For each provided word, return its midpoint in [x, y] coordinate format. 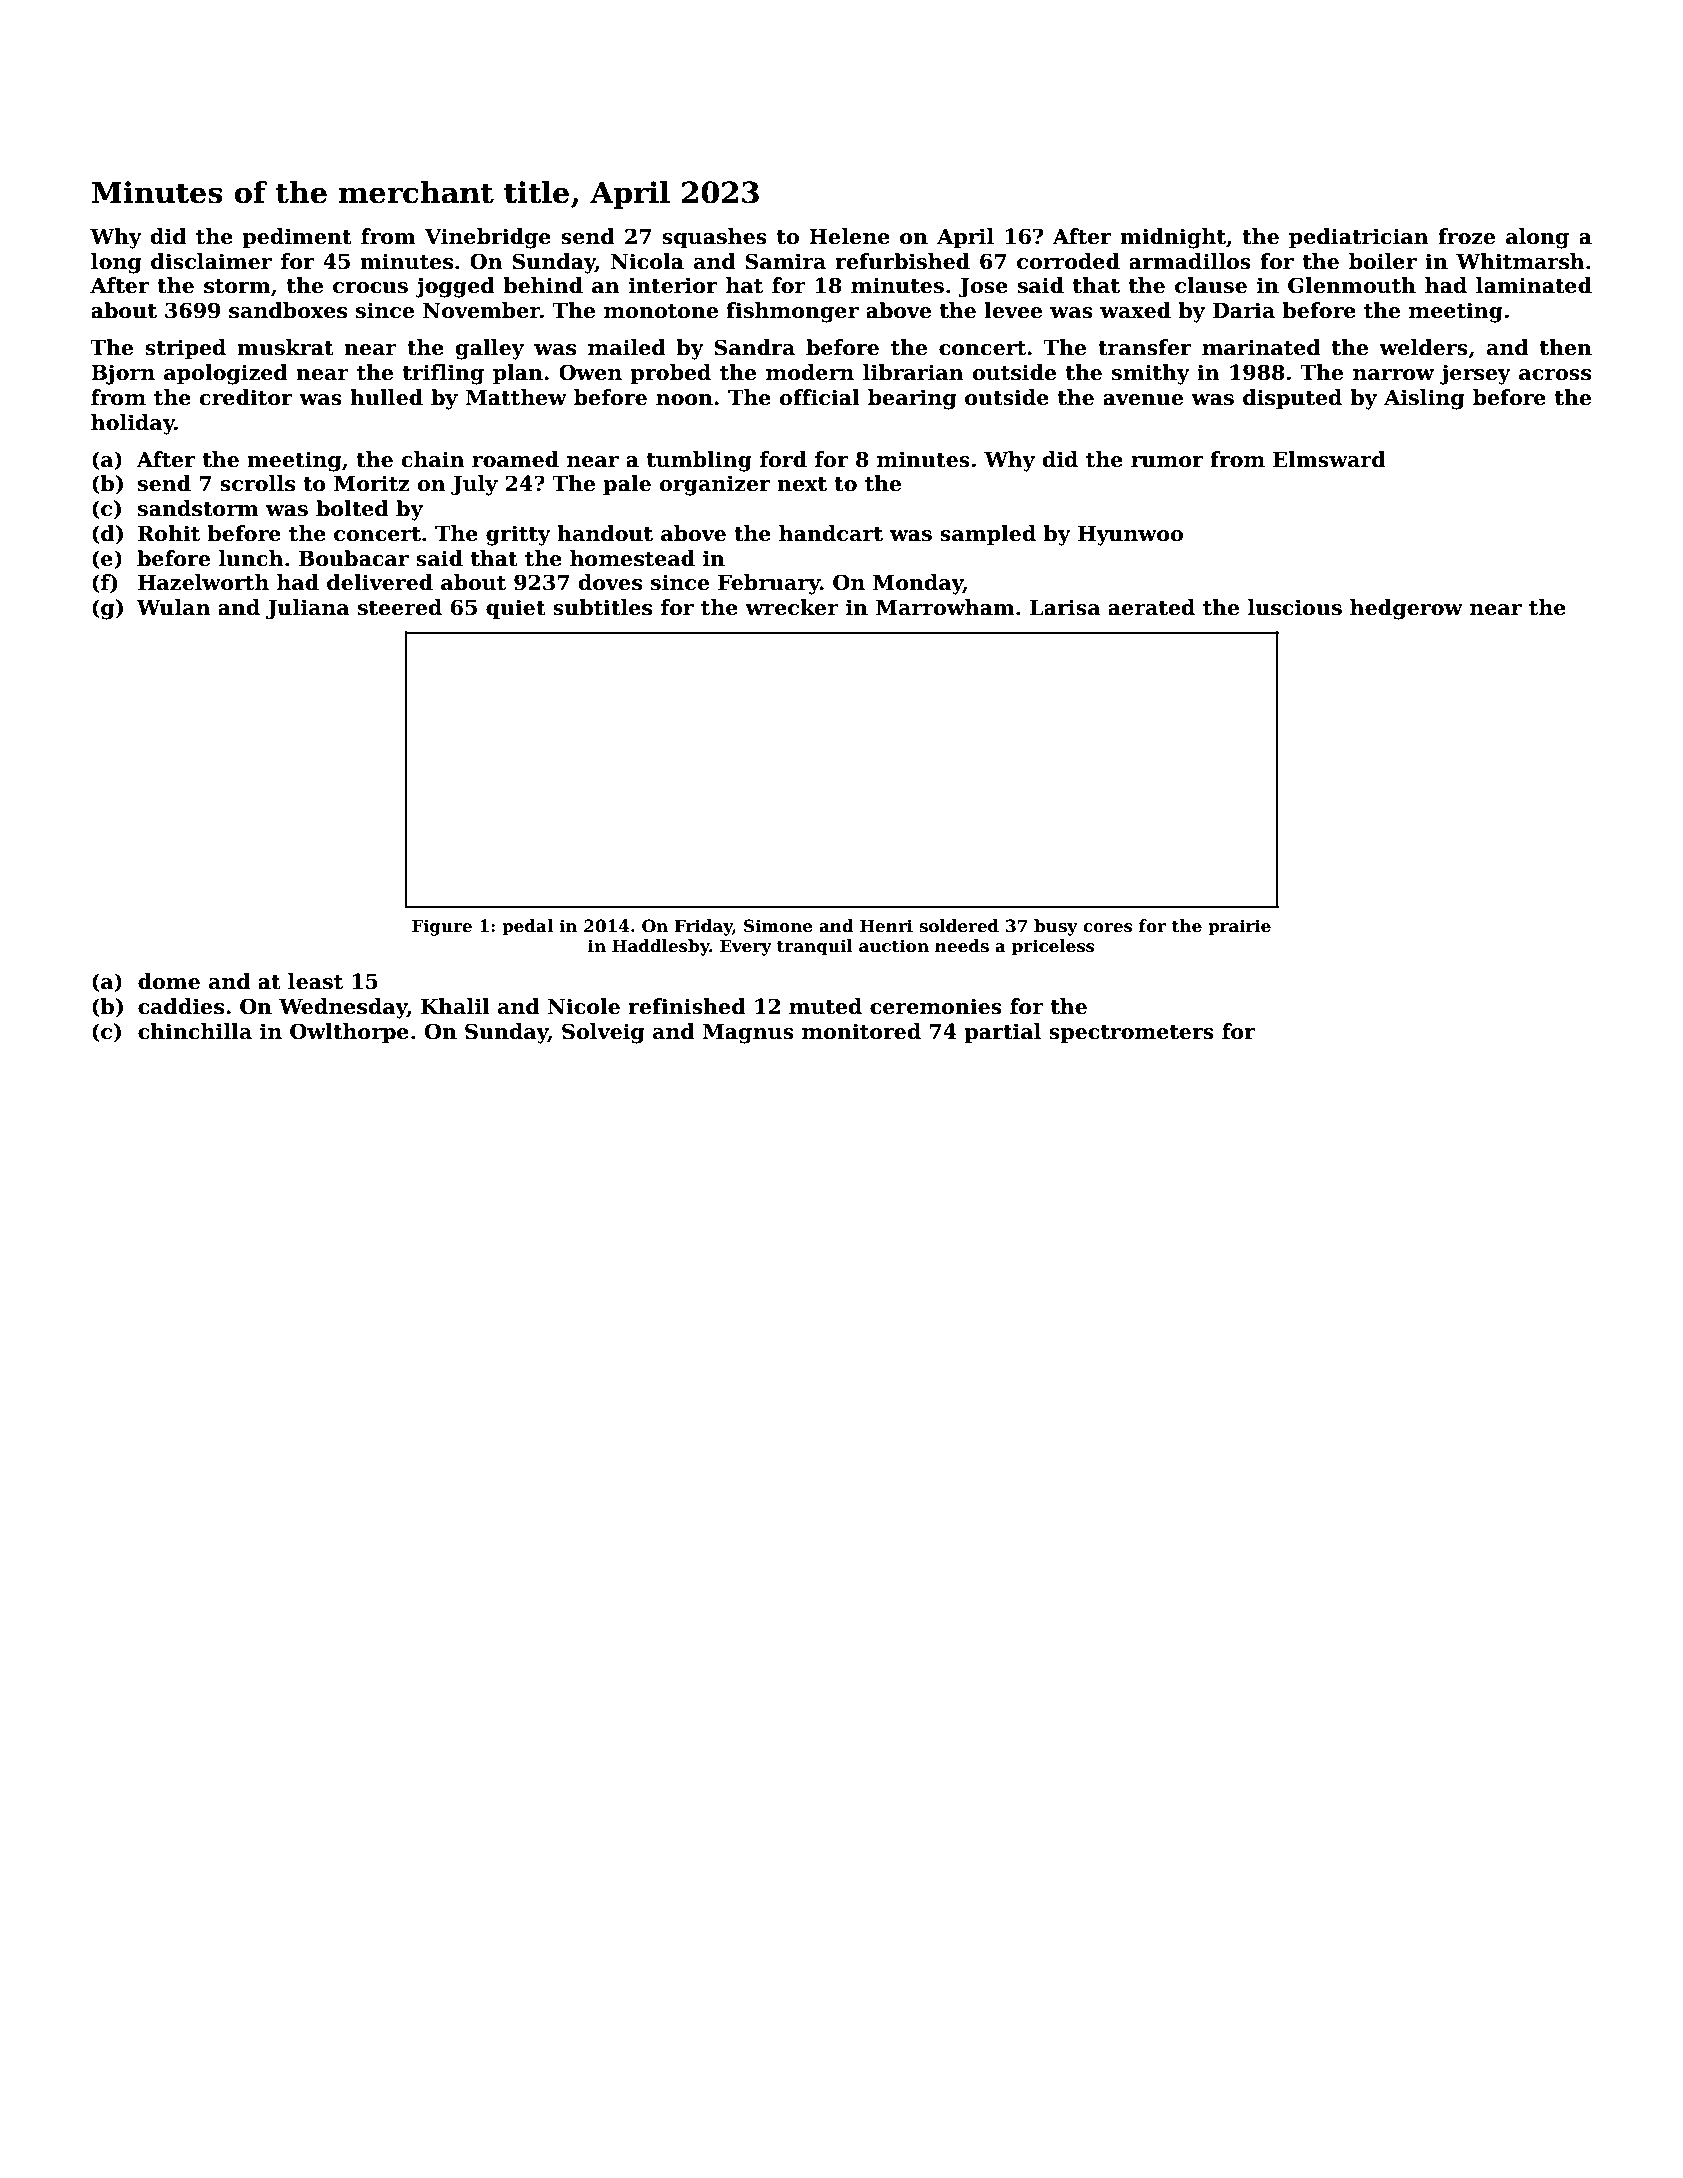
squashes [714, 238]
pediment [297, 238]
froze [1466, 236]
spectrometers [1131, 1034]
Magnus [748, 1034]
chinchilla [195, 1031]
